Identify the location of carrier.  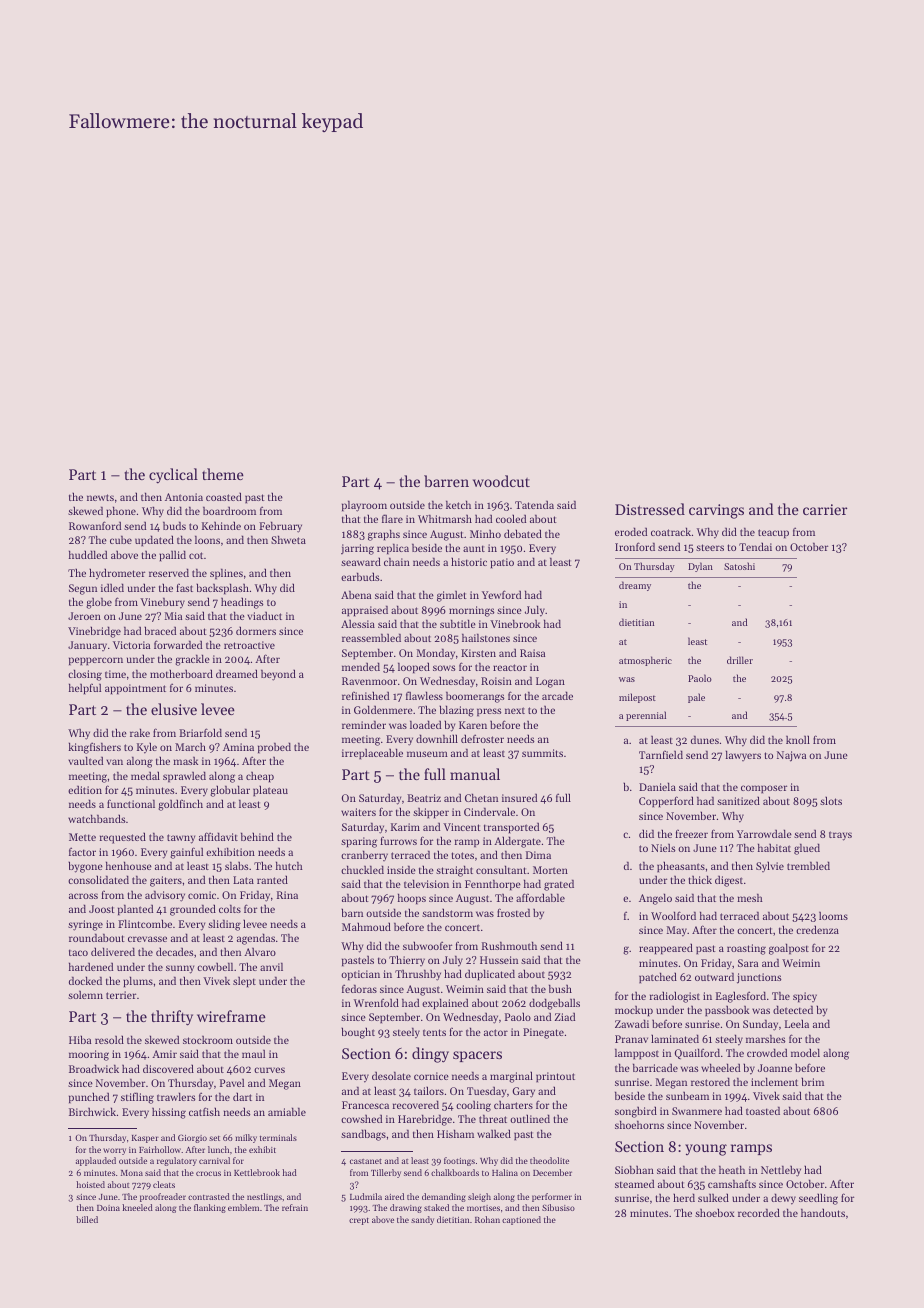
(825, 509).
